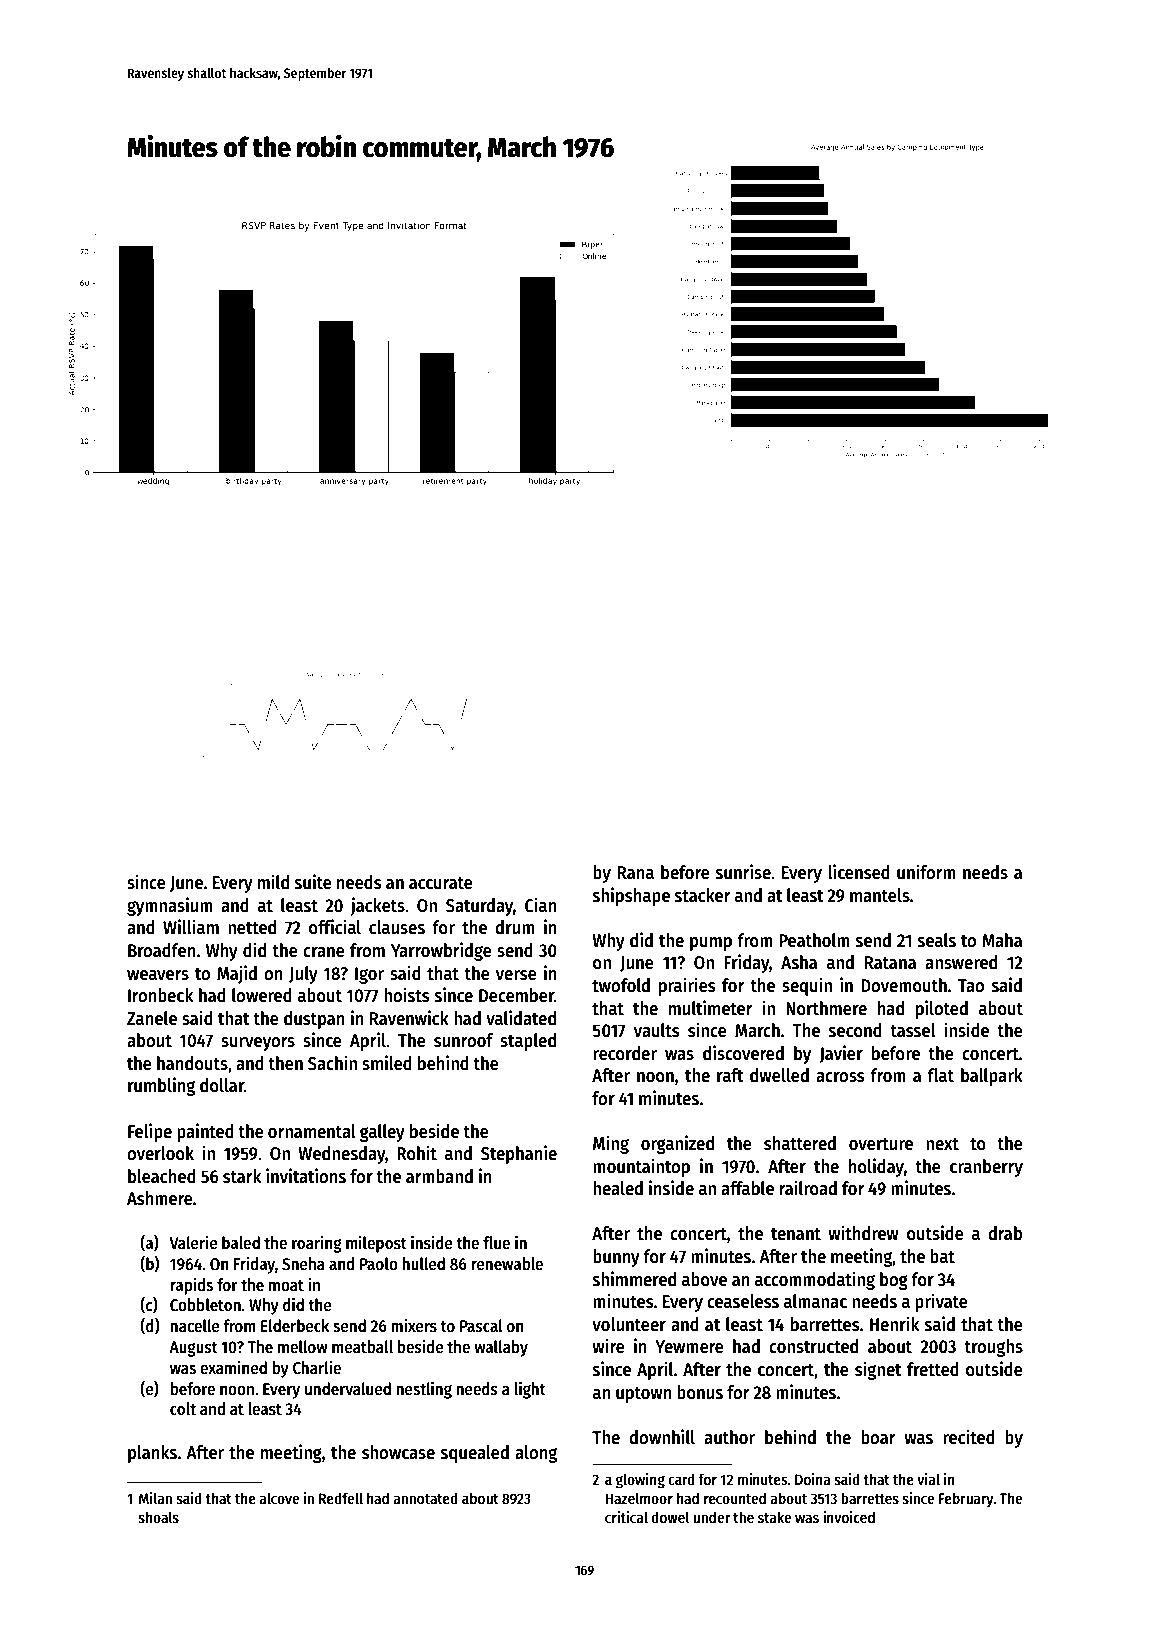 This page has width=1150, height=1627. I want to click on wallaby, so click(501, 1348).
